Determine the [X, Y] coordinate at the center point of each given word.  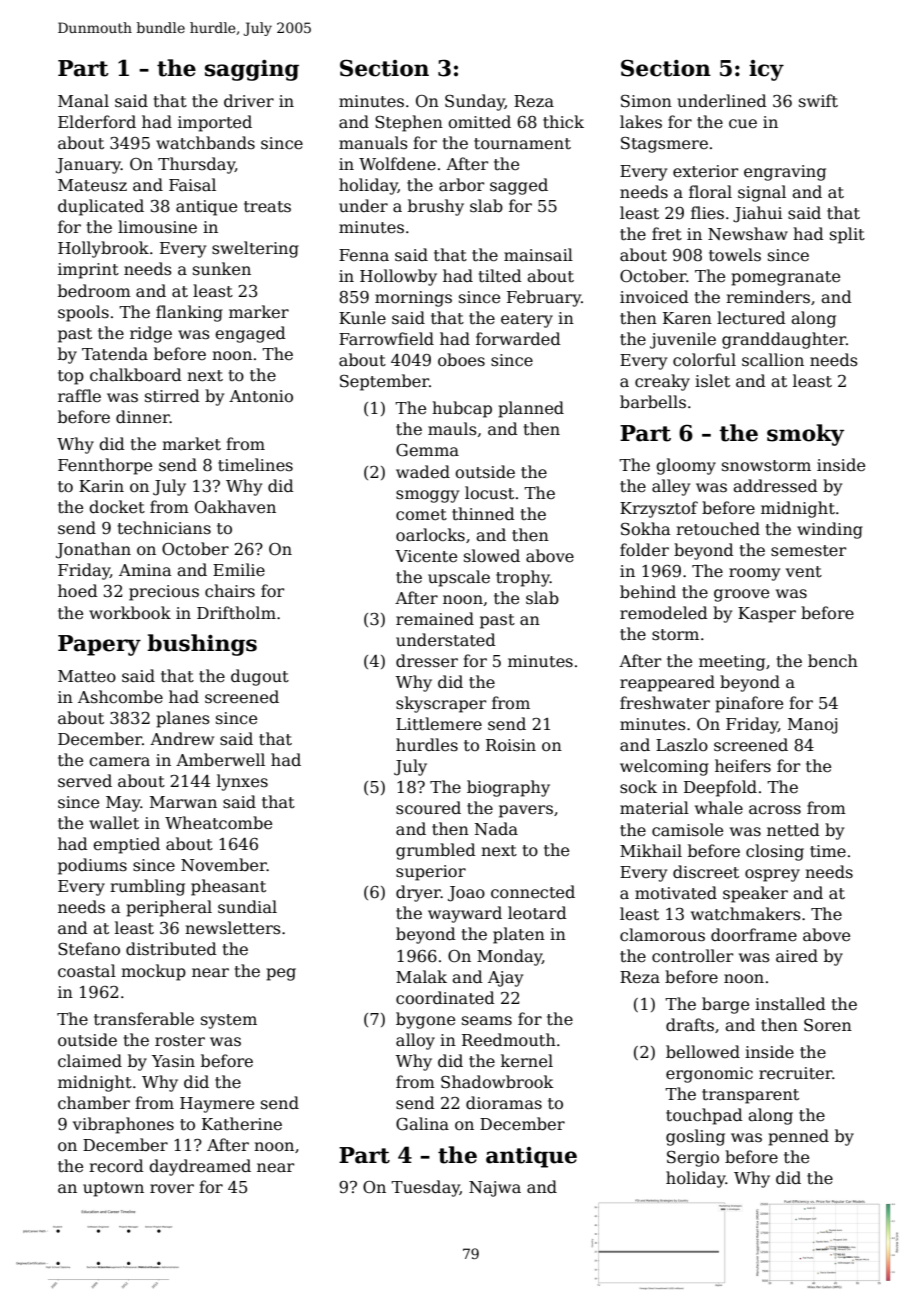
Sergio [693, 1159]
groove [741, 595]
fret [667, 234]
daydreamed [200, 1167]
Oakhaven [235, 507]
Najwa [495, 1189]
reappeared [667, 683]
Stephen [409, 123]
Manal [83, 100]
